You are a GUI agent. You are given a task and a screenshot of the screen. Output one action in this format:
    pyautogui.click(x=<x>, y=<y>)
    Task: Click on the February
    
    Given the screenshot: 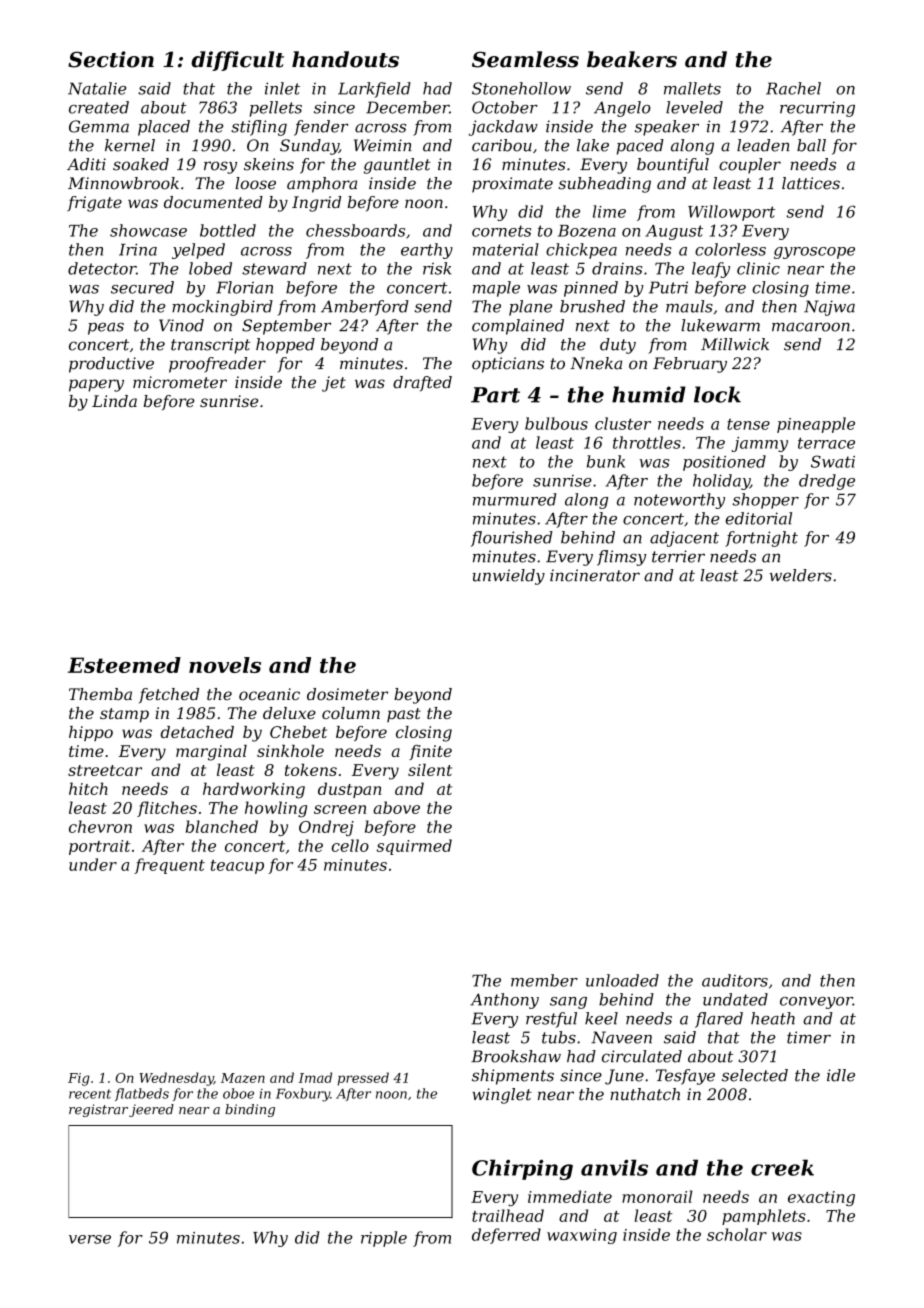 What is the action you would take?
    pyautogui.click(x=690, y=365)
